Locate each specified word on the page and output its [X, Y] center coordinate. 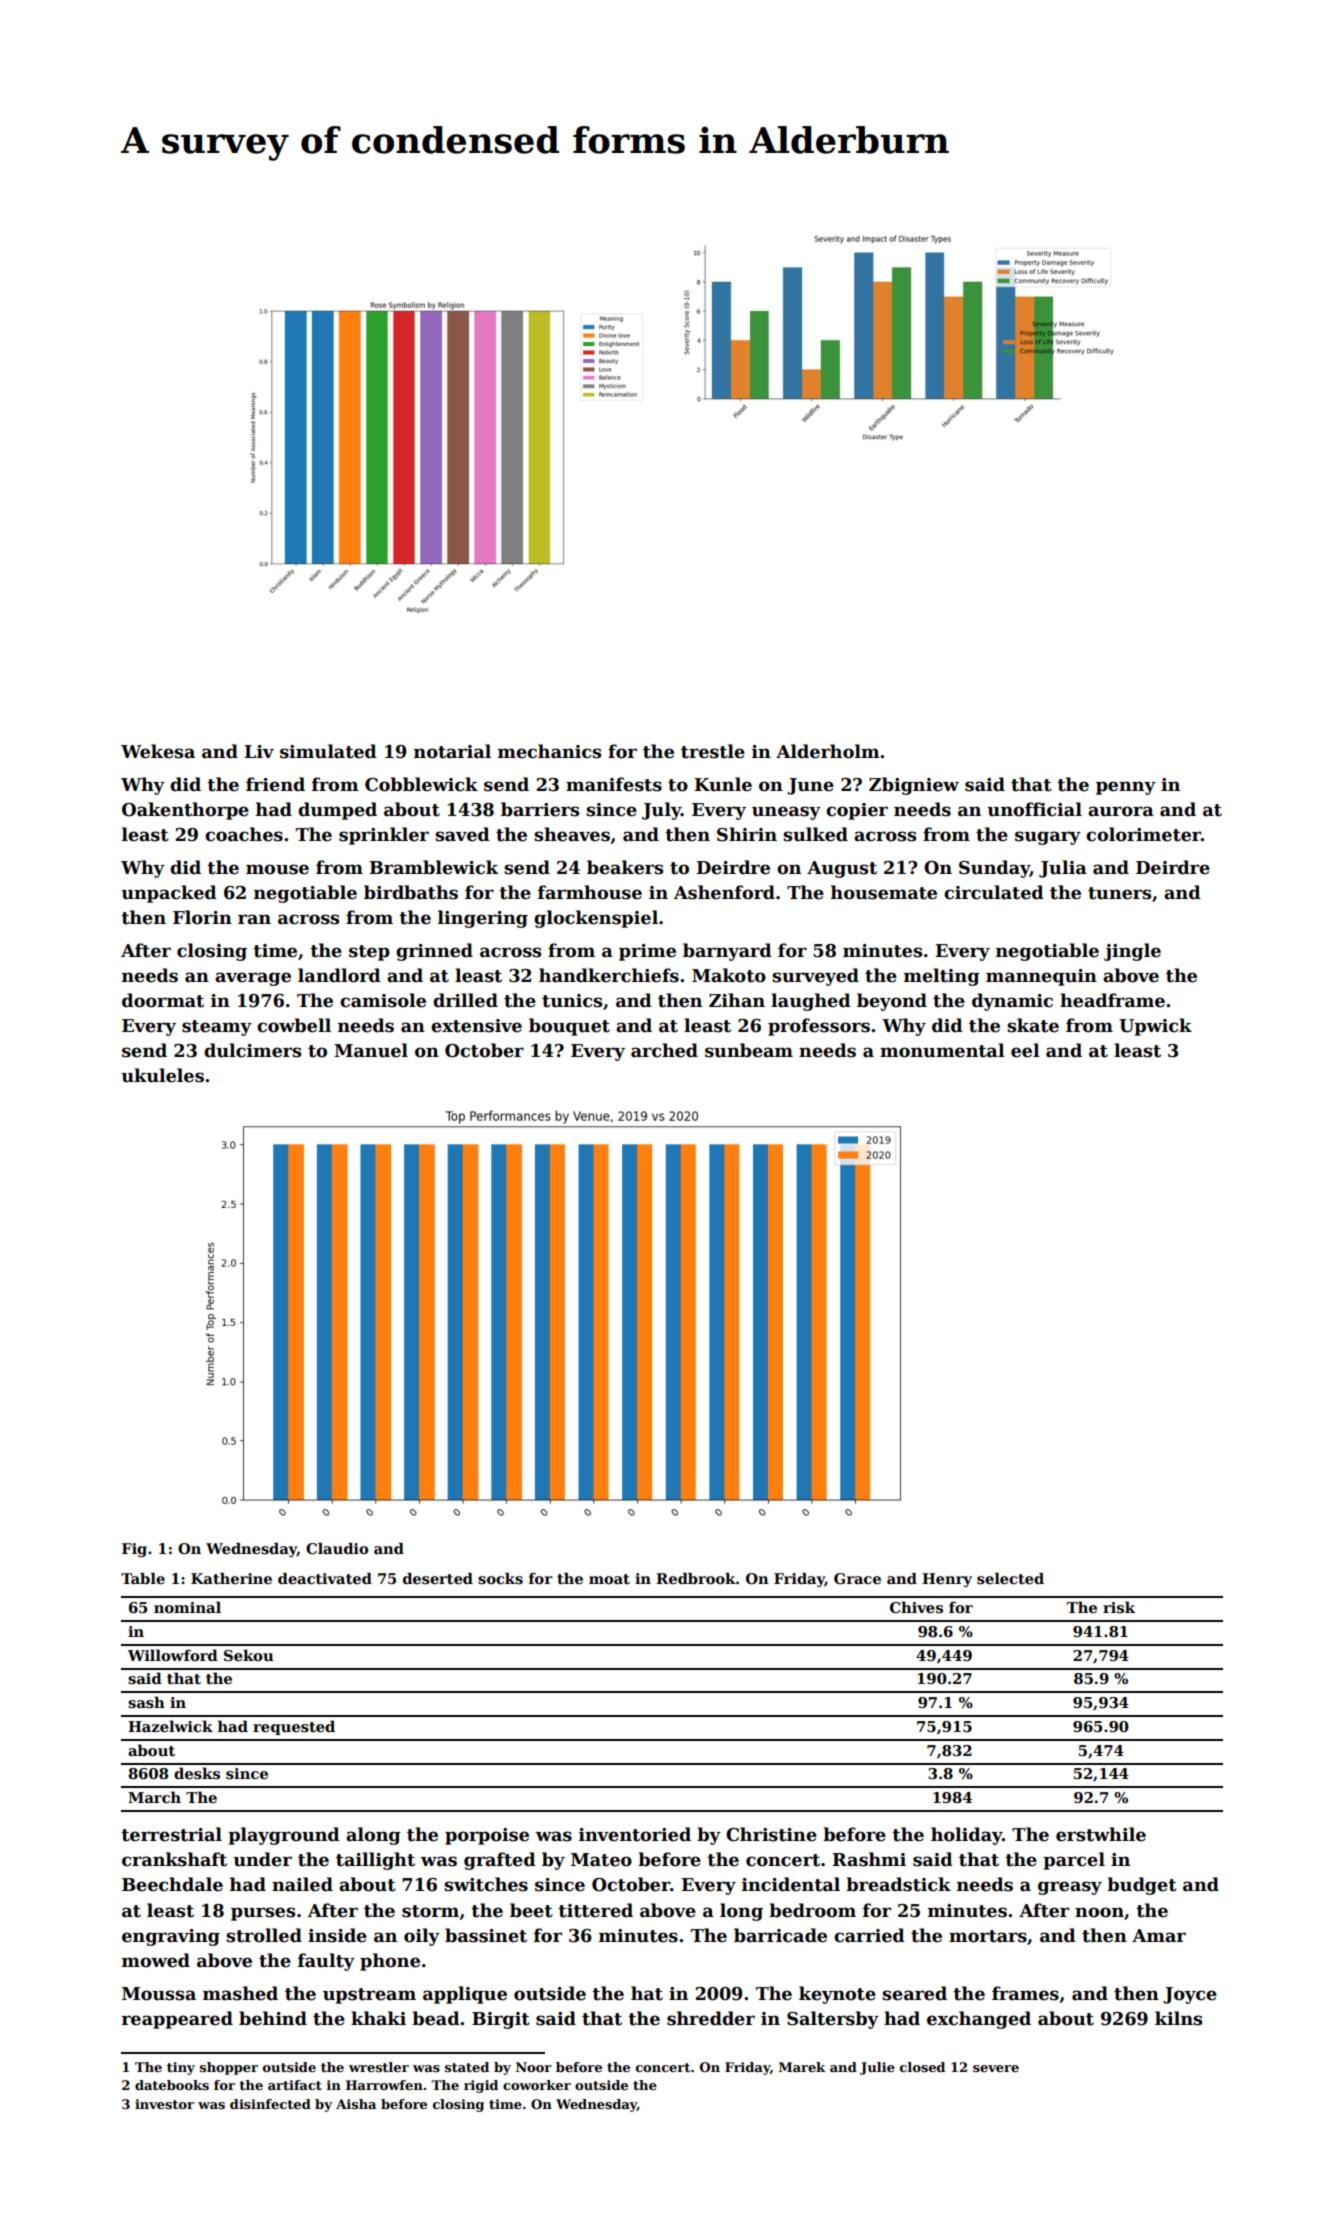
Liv [259, 751]
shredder [711, 2018]
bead [436, 2018]
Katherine [231, 1578]
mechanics [549, 751]
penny [1126, 788]
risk [1119, 1607]
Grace [857, 1578]
